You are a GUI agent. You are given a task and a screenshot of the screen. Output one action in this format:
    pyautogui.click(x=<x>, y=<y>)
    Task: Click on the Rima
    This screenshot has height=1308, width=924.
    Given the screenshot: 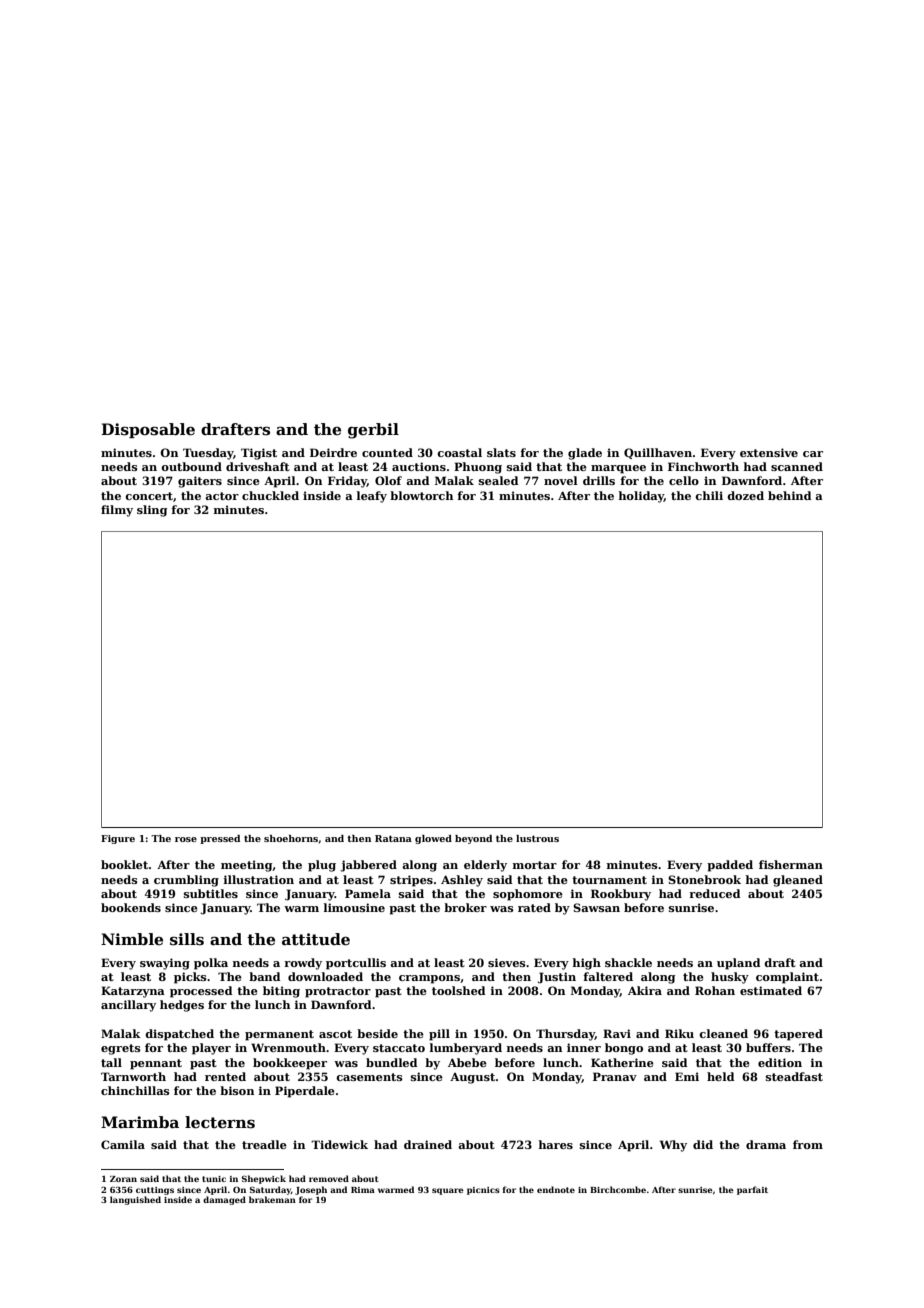 What is the action you would take?
    pyautogui.click(x=363, y=1190)
